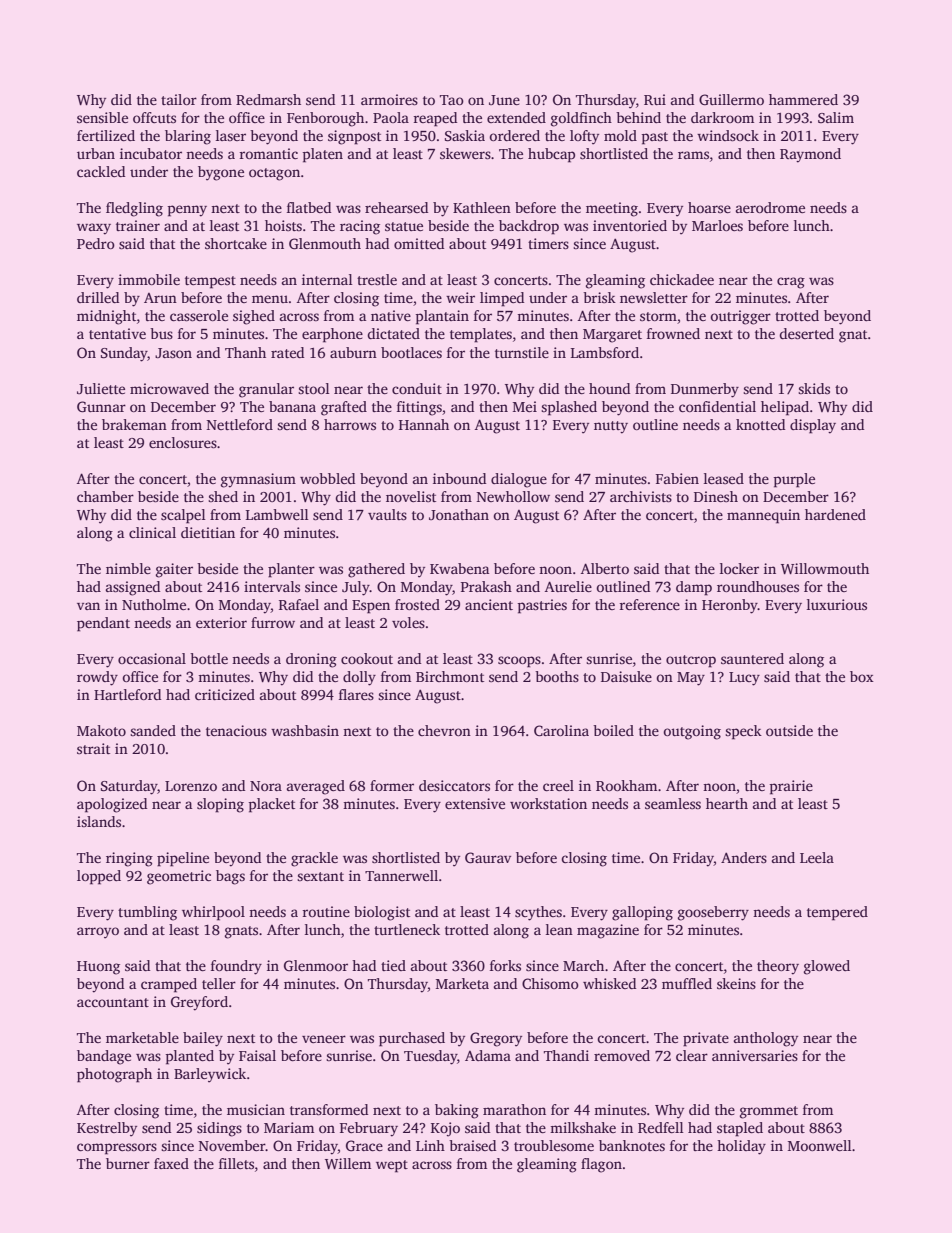  What do you see at coordinates (706, 1039) in the screenshot?
I see `private` at bounding box center [706, 1039].
